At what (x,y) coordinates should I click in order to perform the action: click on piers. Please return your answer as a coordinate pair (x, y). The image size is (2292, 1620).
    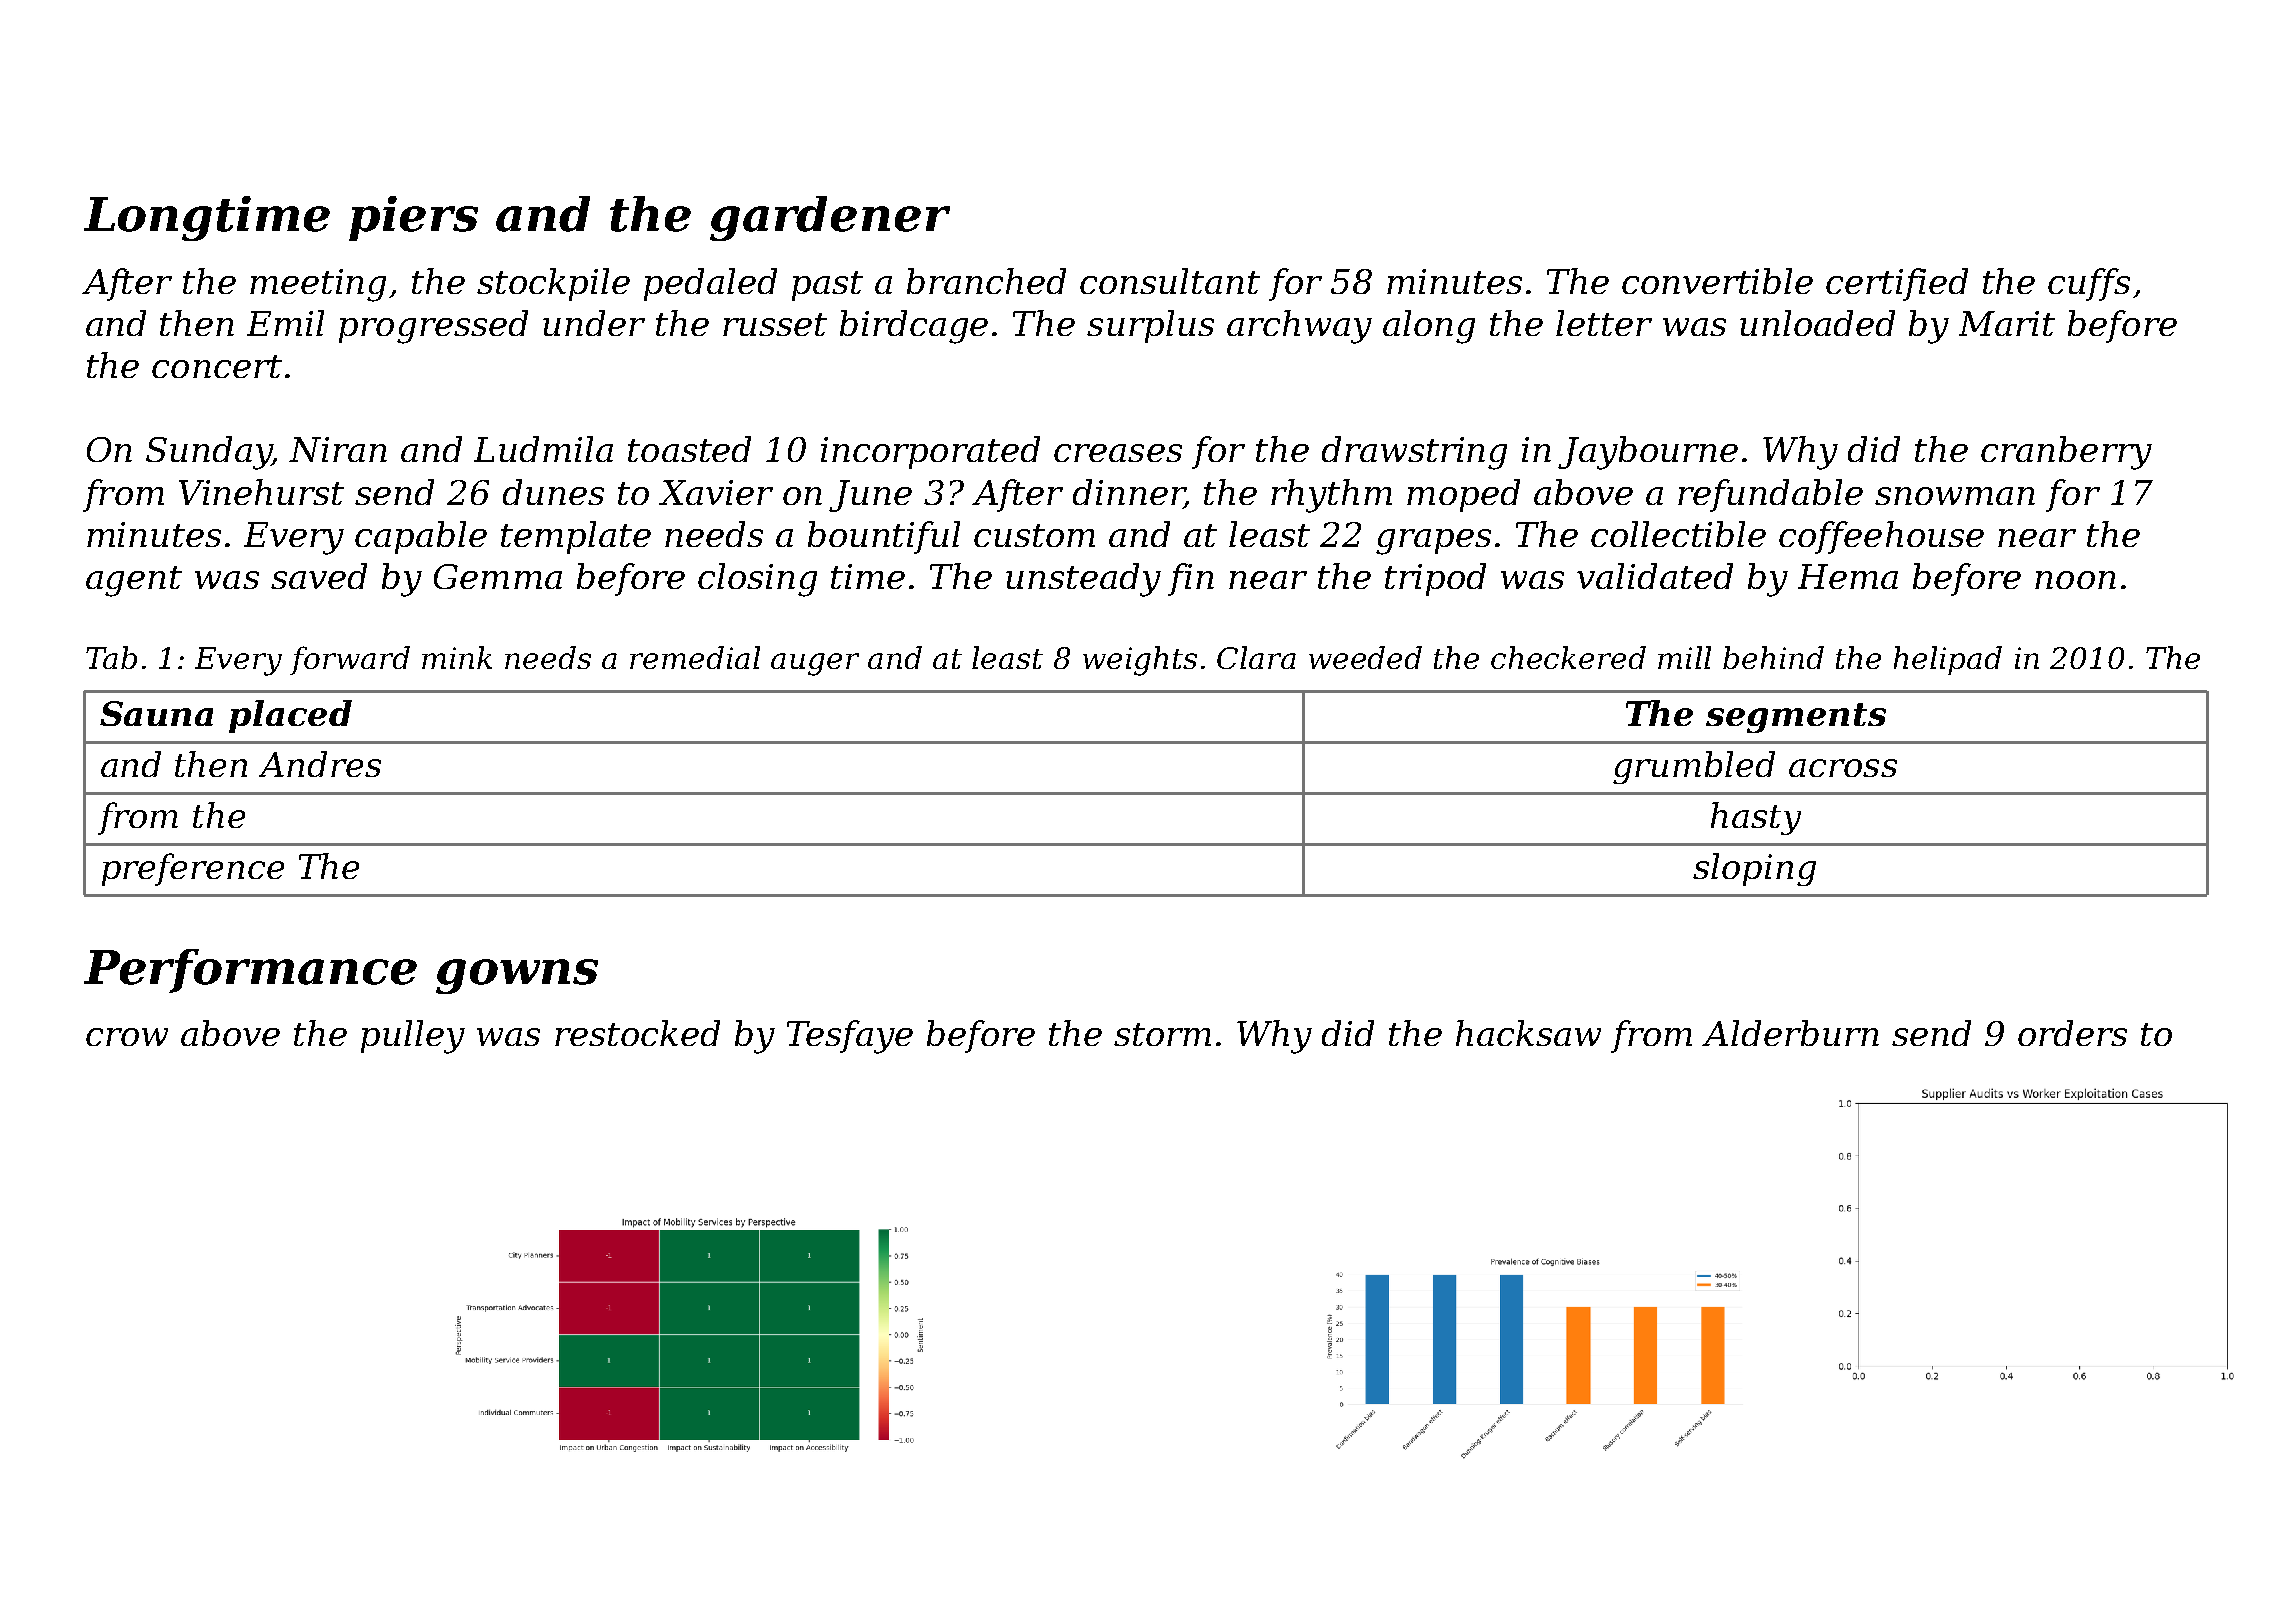
    Looking at the image, I should click on (413, 218).
